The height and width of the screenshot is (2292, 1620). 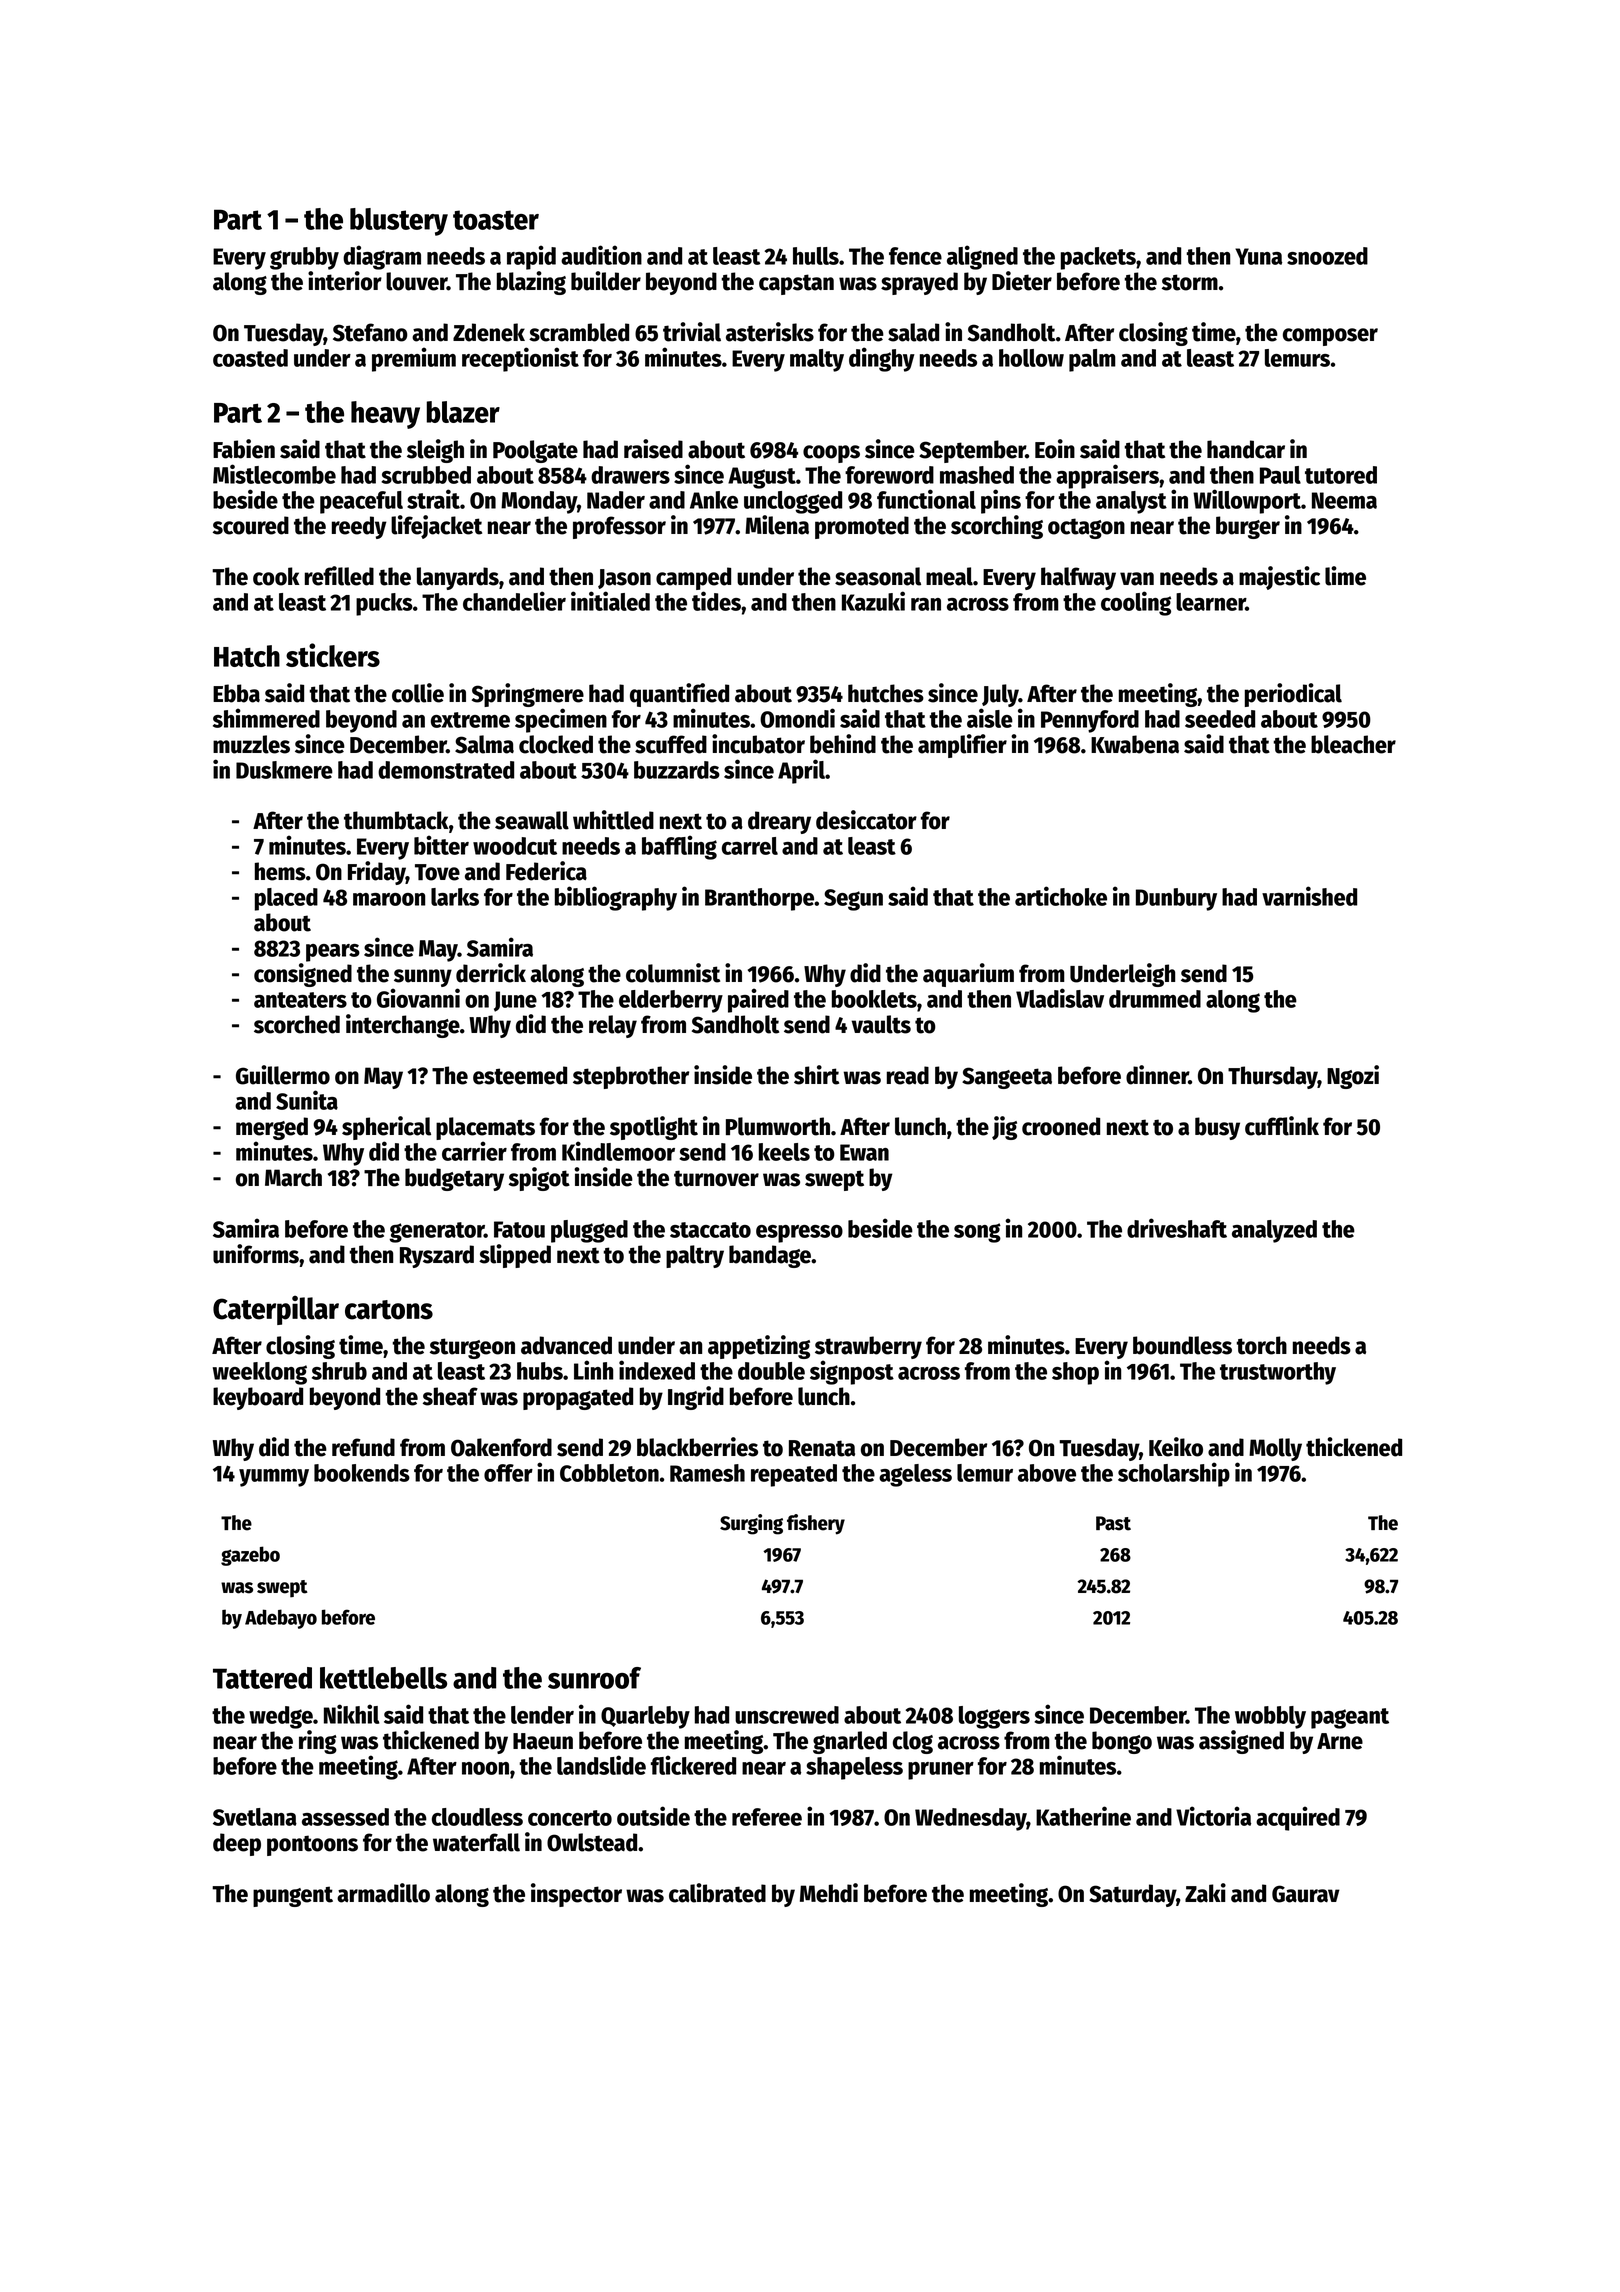 What do you see at coordinates (256, 1254) in the screenshot?
I see `uniforms` at bounding box center [256, 1254].
